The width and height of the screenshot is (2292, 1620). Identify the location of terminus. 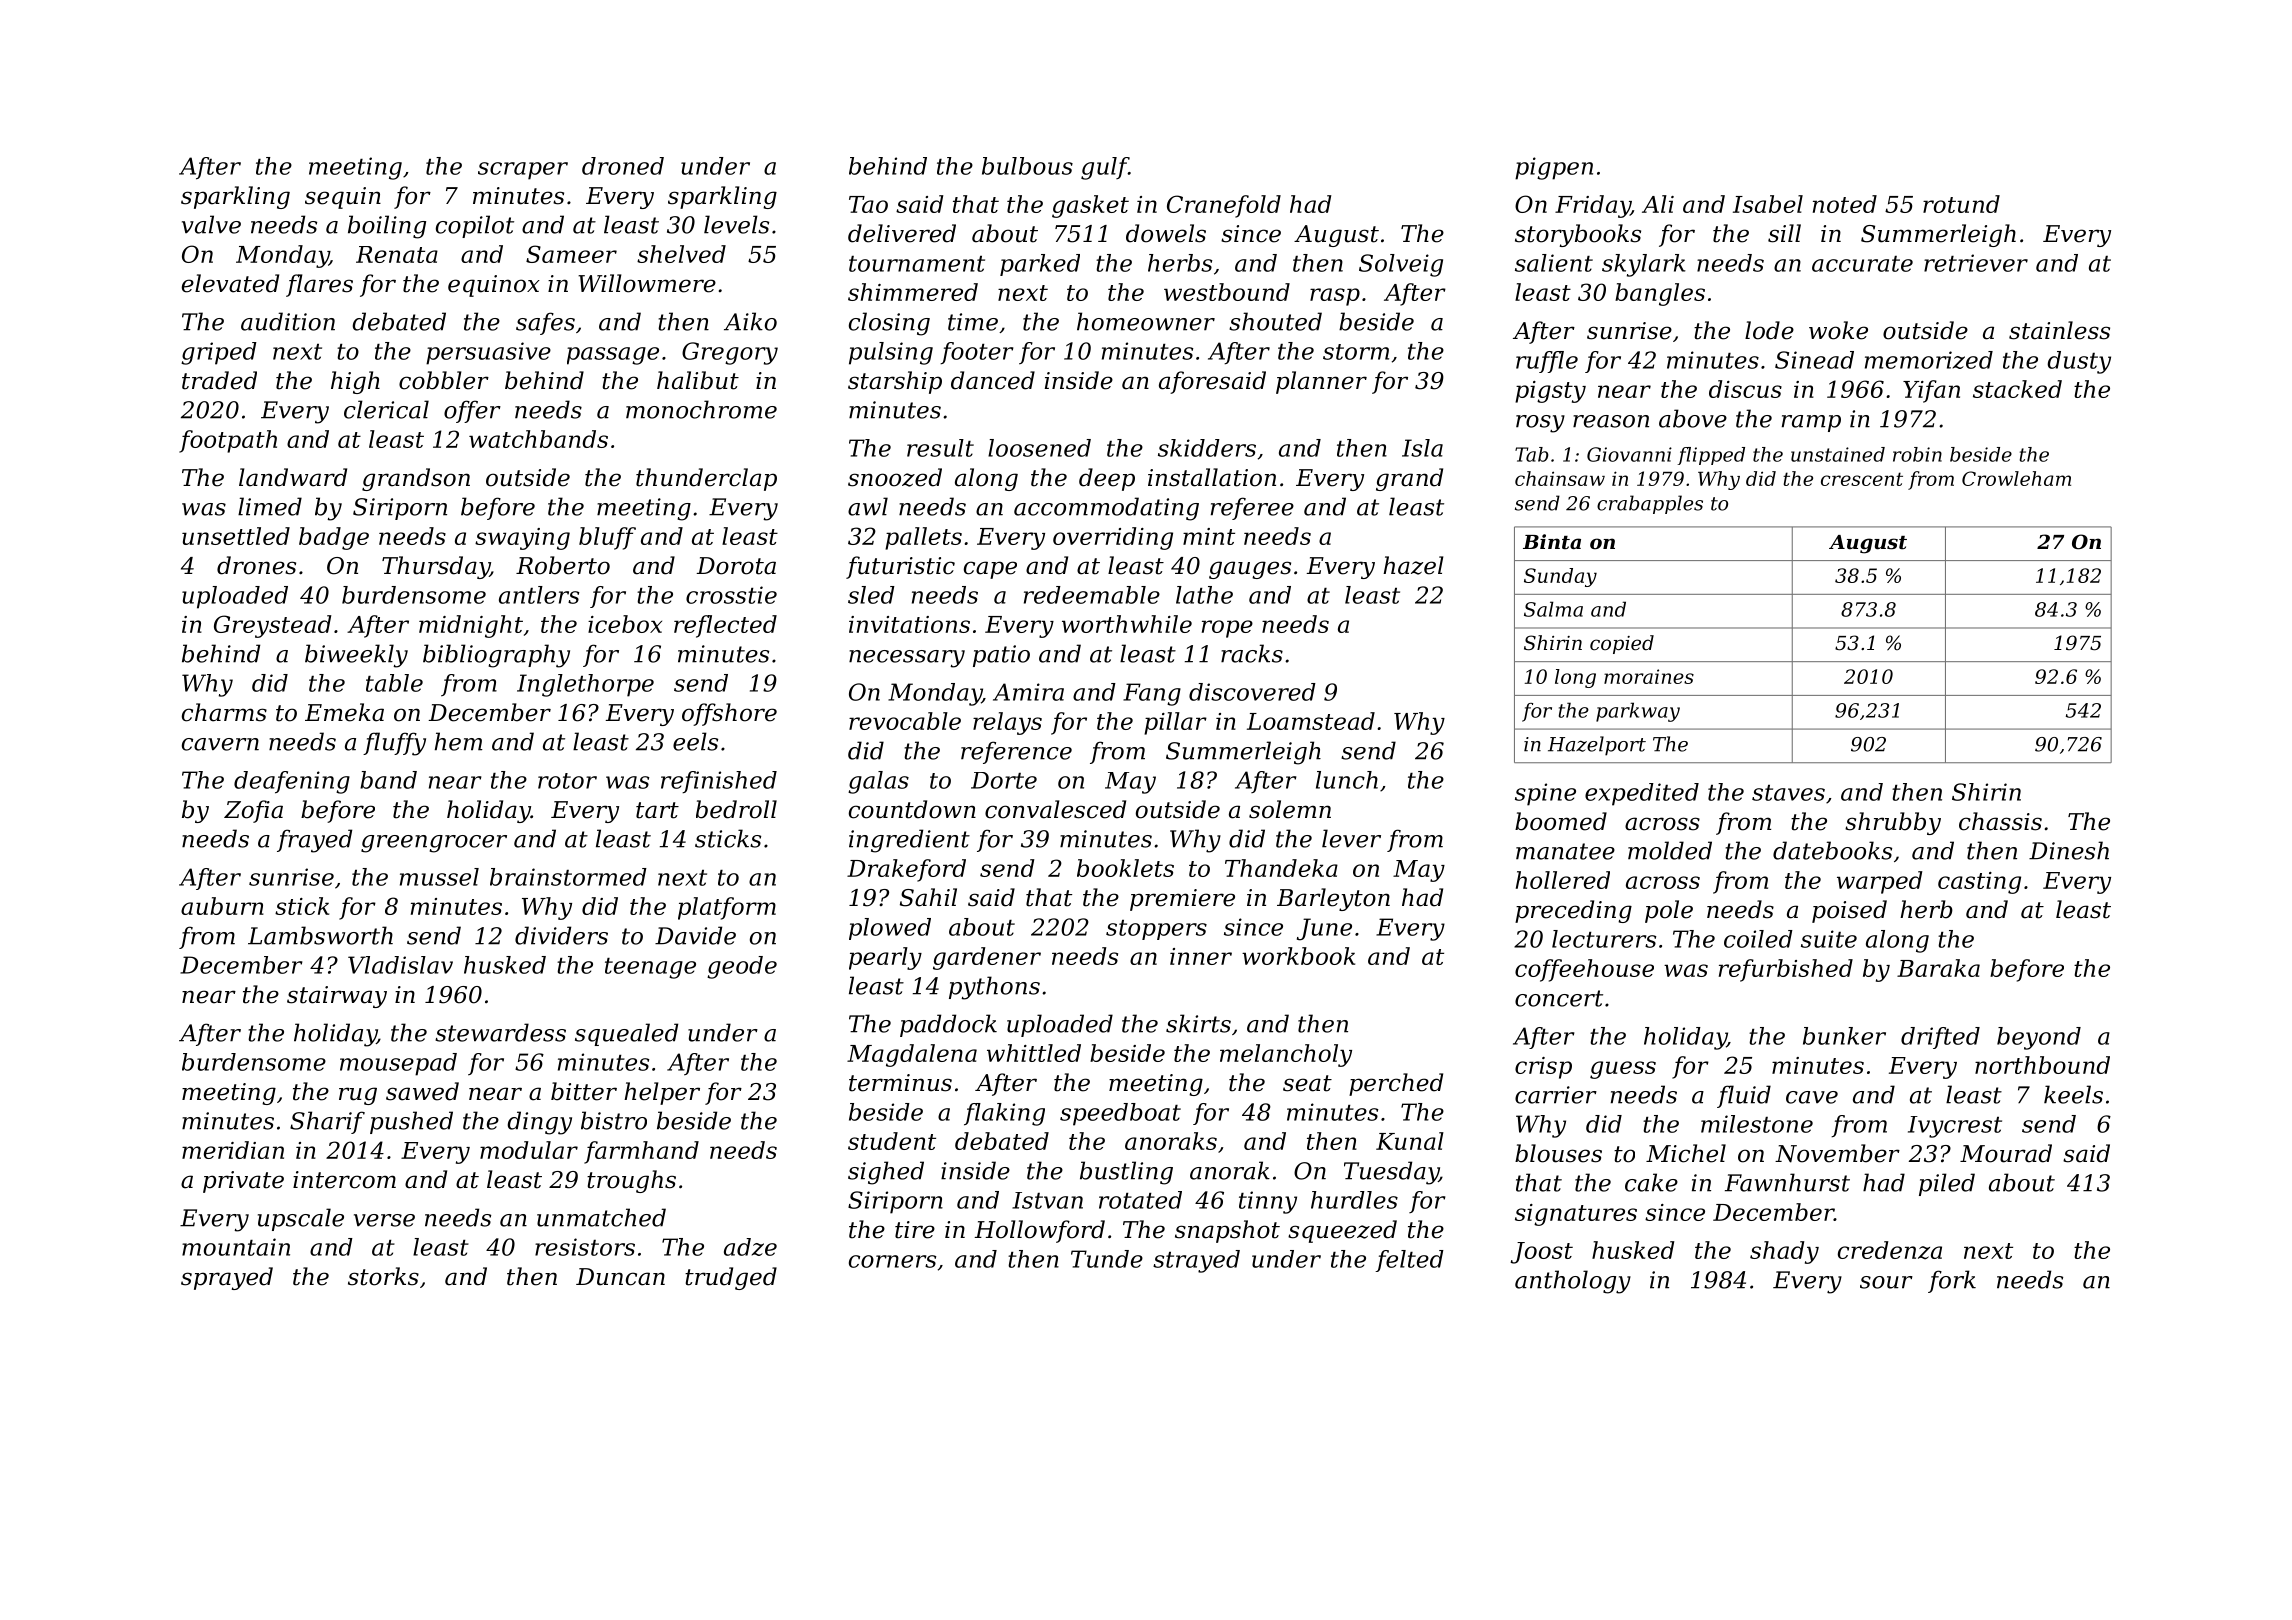
(900, 1083).
